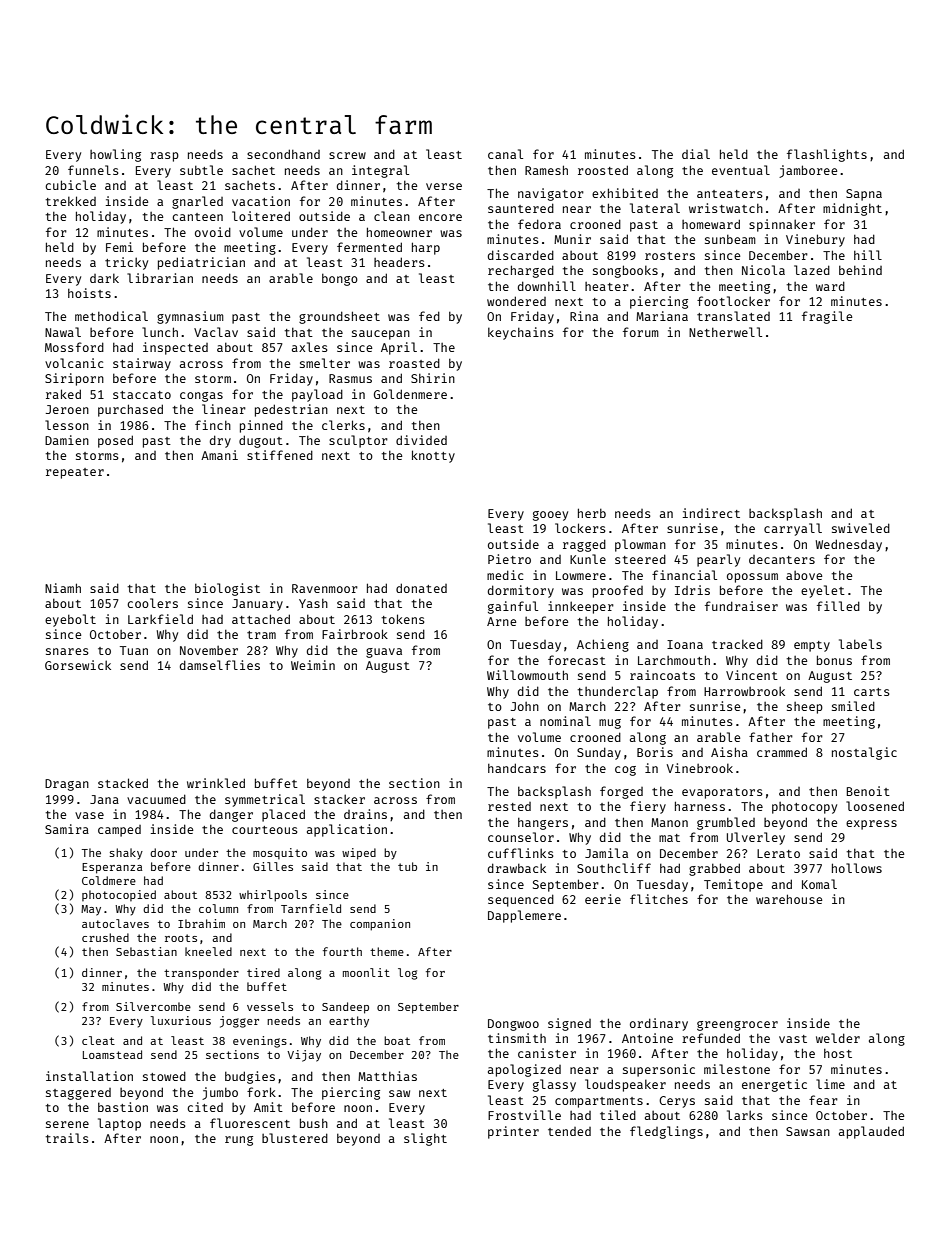 The width and height of the image is (952, 1233). What do you see at coordinates (827, 155) in the image?
I see `flashlights` at bounding box center [827, 155].
